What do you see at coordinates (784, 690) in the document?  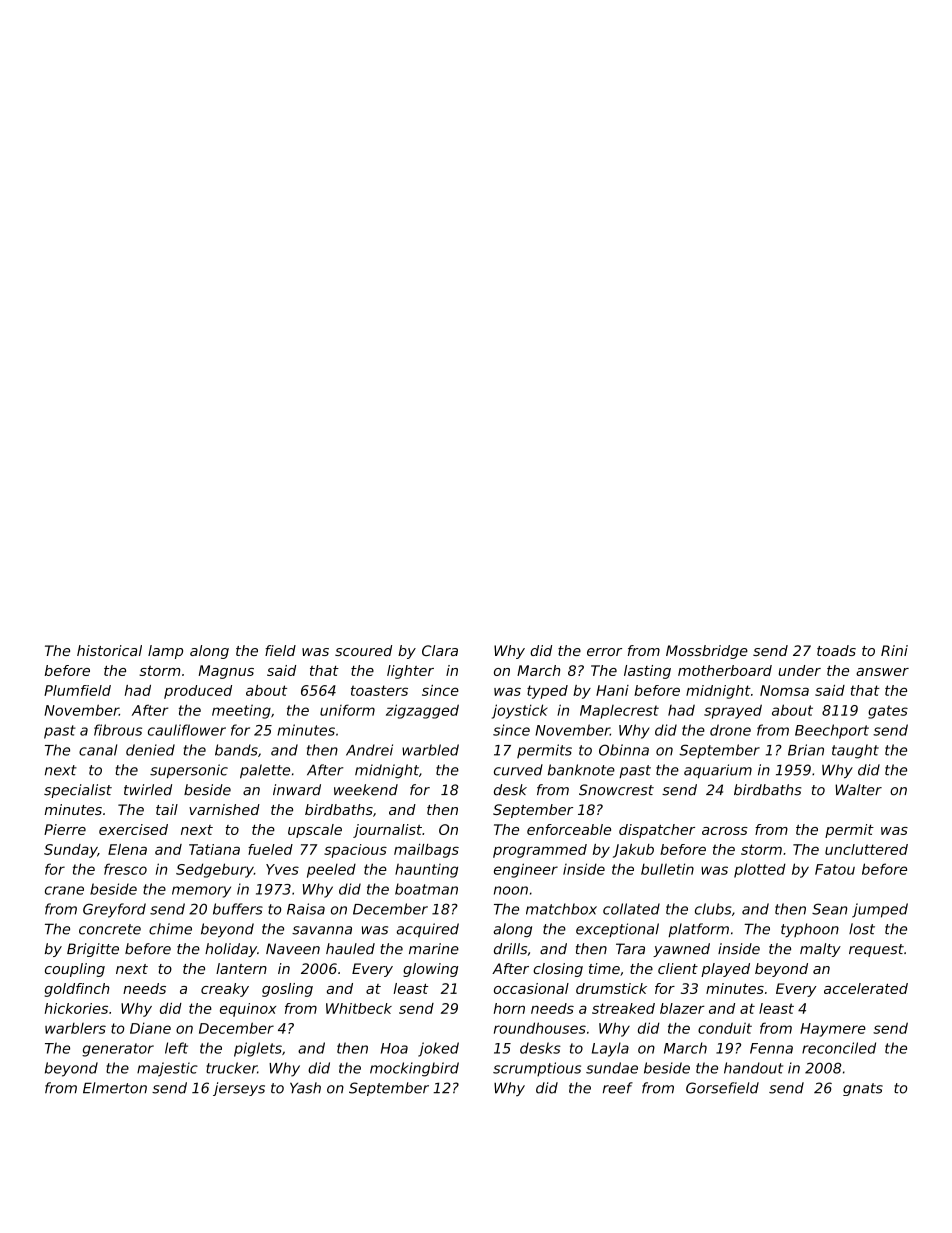 I see `Nomsa` at bounding box center [784, 690].
